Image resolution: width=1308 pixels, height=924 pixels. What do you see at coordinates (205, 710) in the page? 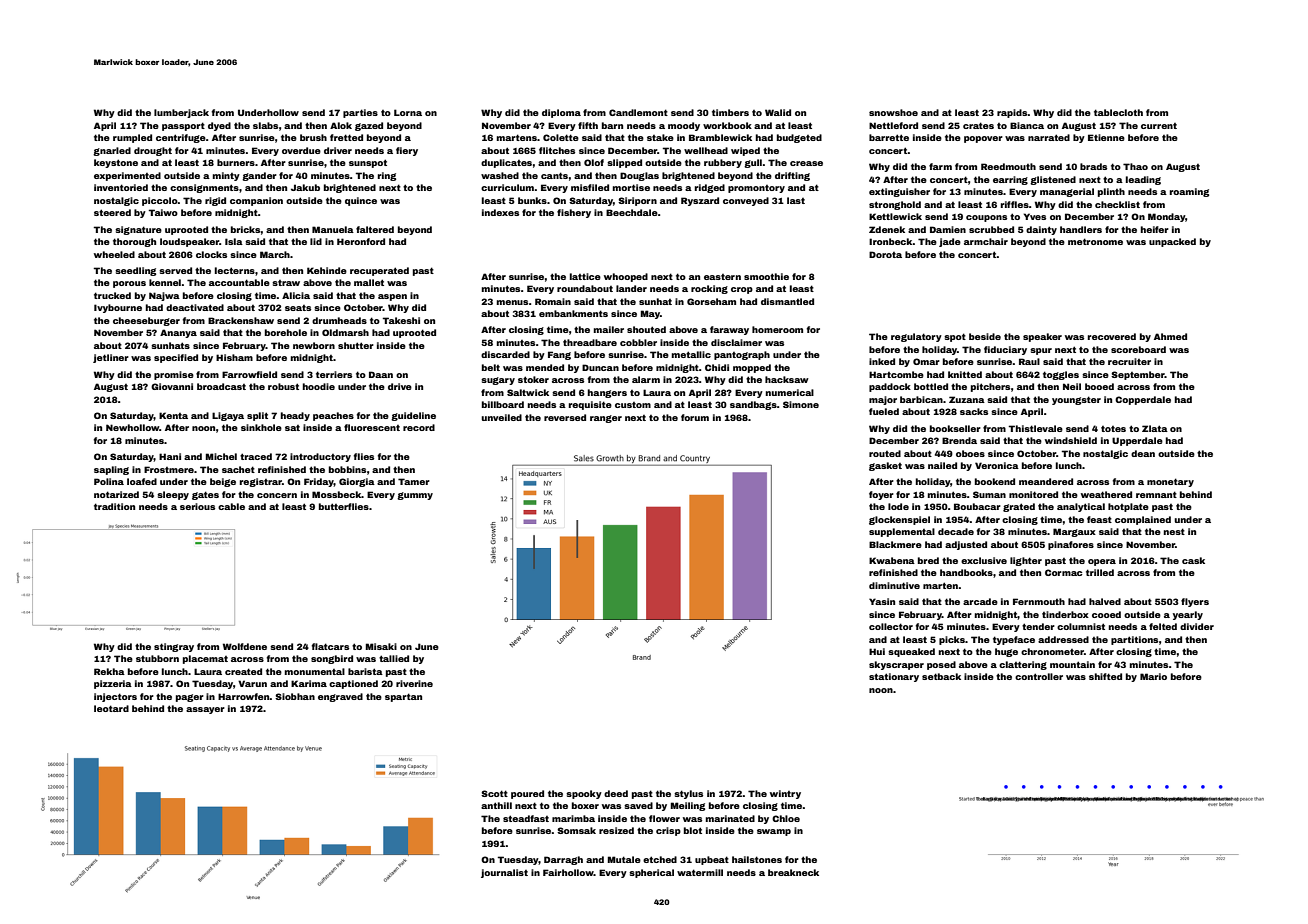
I see `assayer` at bounding box center [205, 710].
